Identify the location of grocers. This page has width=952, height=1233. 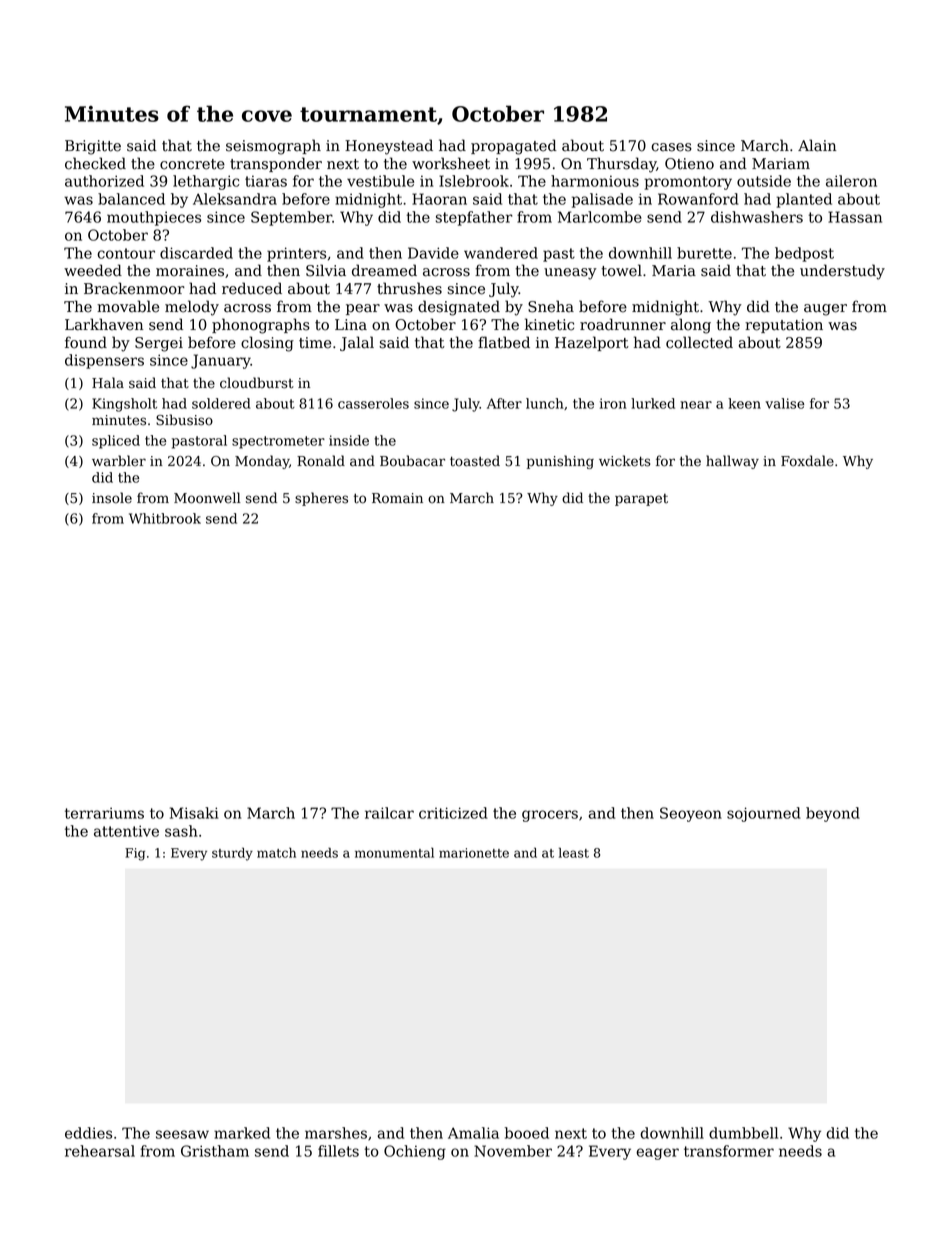
(550, 816).
